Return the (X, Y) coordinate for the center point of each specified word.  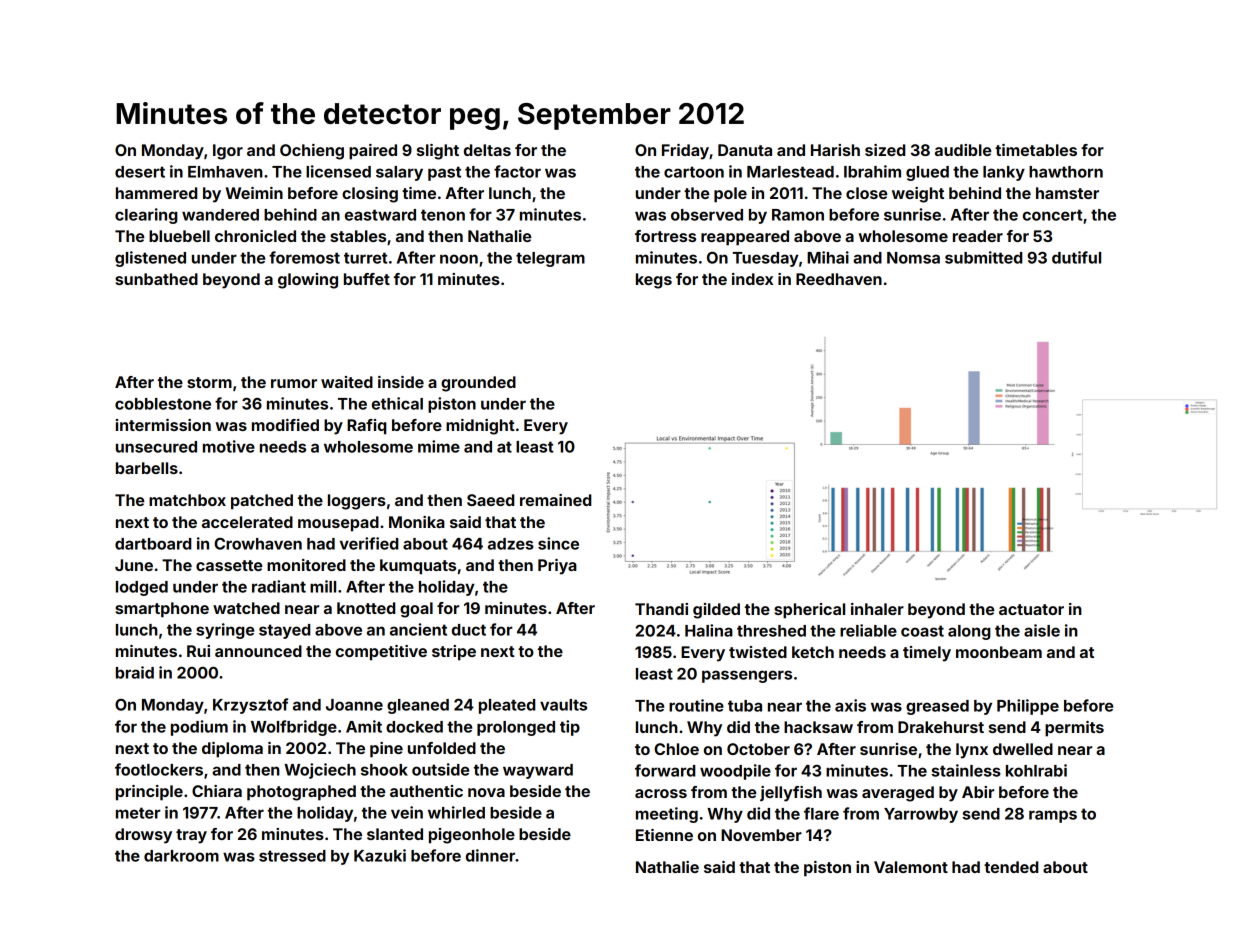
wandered (220, 215)
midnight (480, 427)
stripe (454, 653)
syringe (225, 631)
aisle (1042, 630)
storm (209, 382)
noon (459, 259)
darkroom (181, 856)
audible (963, 150)
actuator (1031, 609)
